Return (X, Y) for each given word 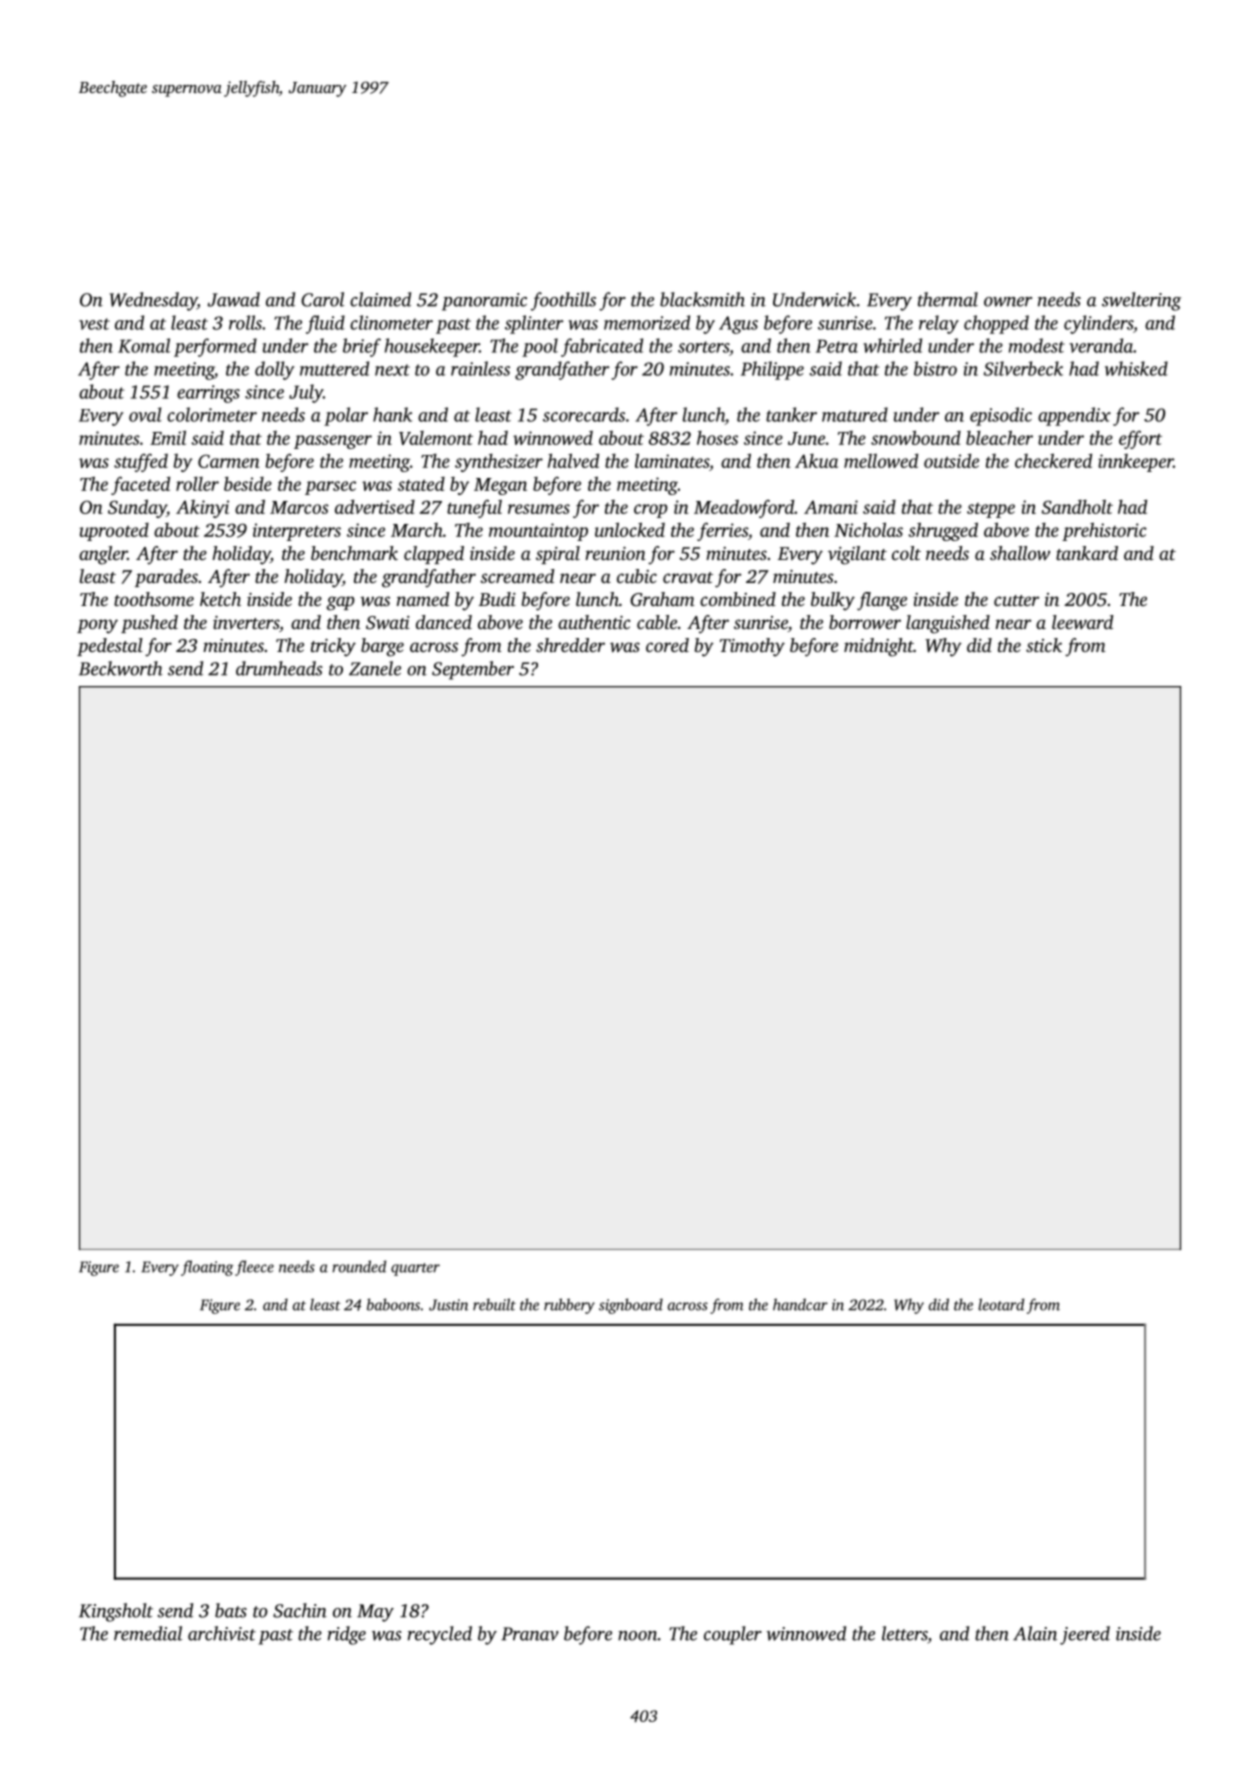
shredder (570, 645)
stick (1044, 645)
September (473, 670)
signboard (631, 1306)
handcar (800, 1304)
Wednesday (153, 301)
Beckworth (121, 668)
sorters (703, 347)
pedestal (110, 647)
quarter (415, 1269)
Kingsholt (116, 1612)
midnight (879, 647)
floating (207, 1268)
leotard (1001, 1304)
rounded (359, 1266)
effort (1140, 439)
